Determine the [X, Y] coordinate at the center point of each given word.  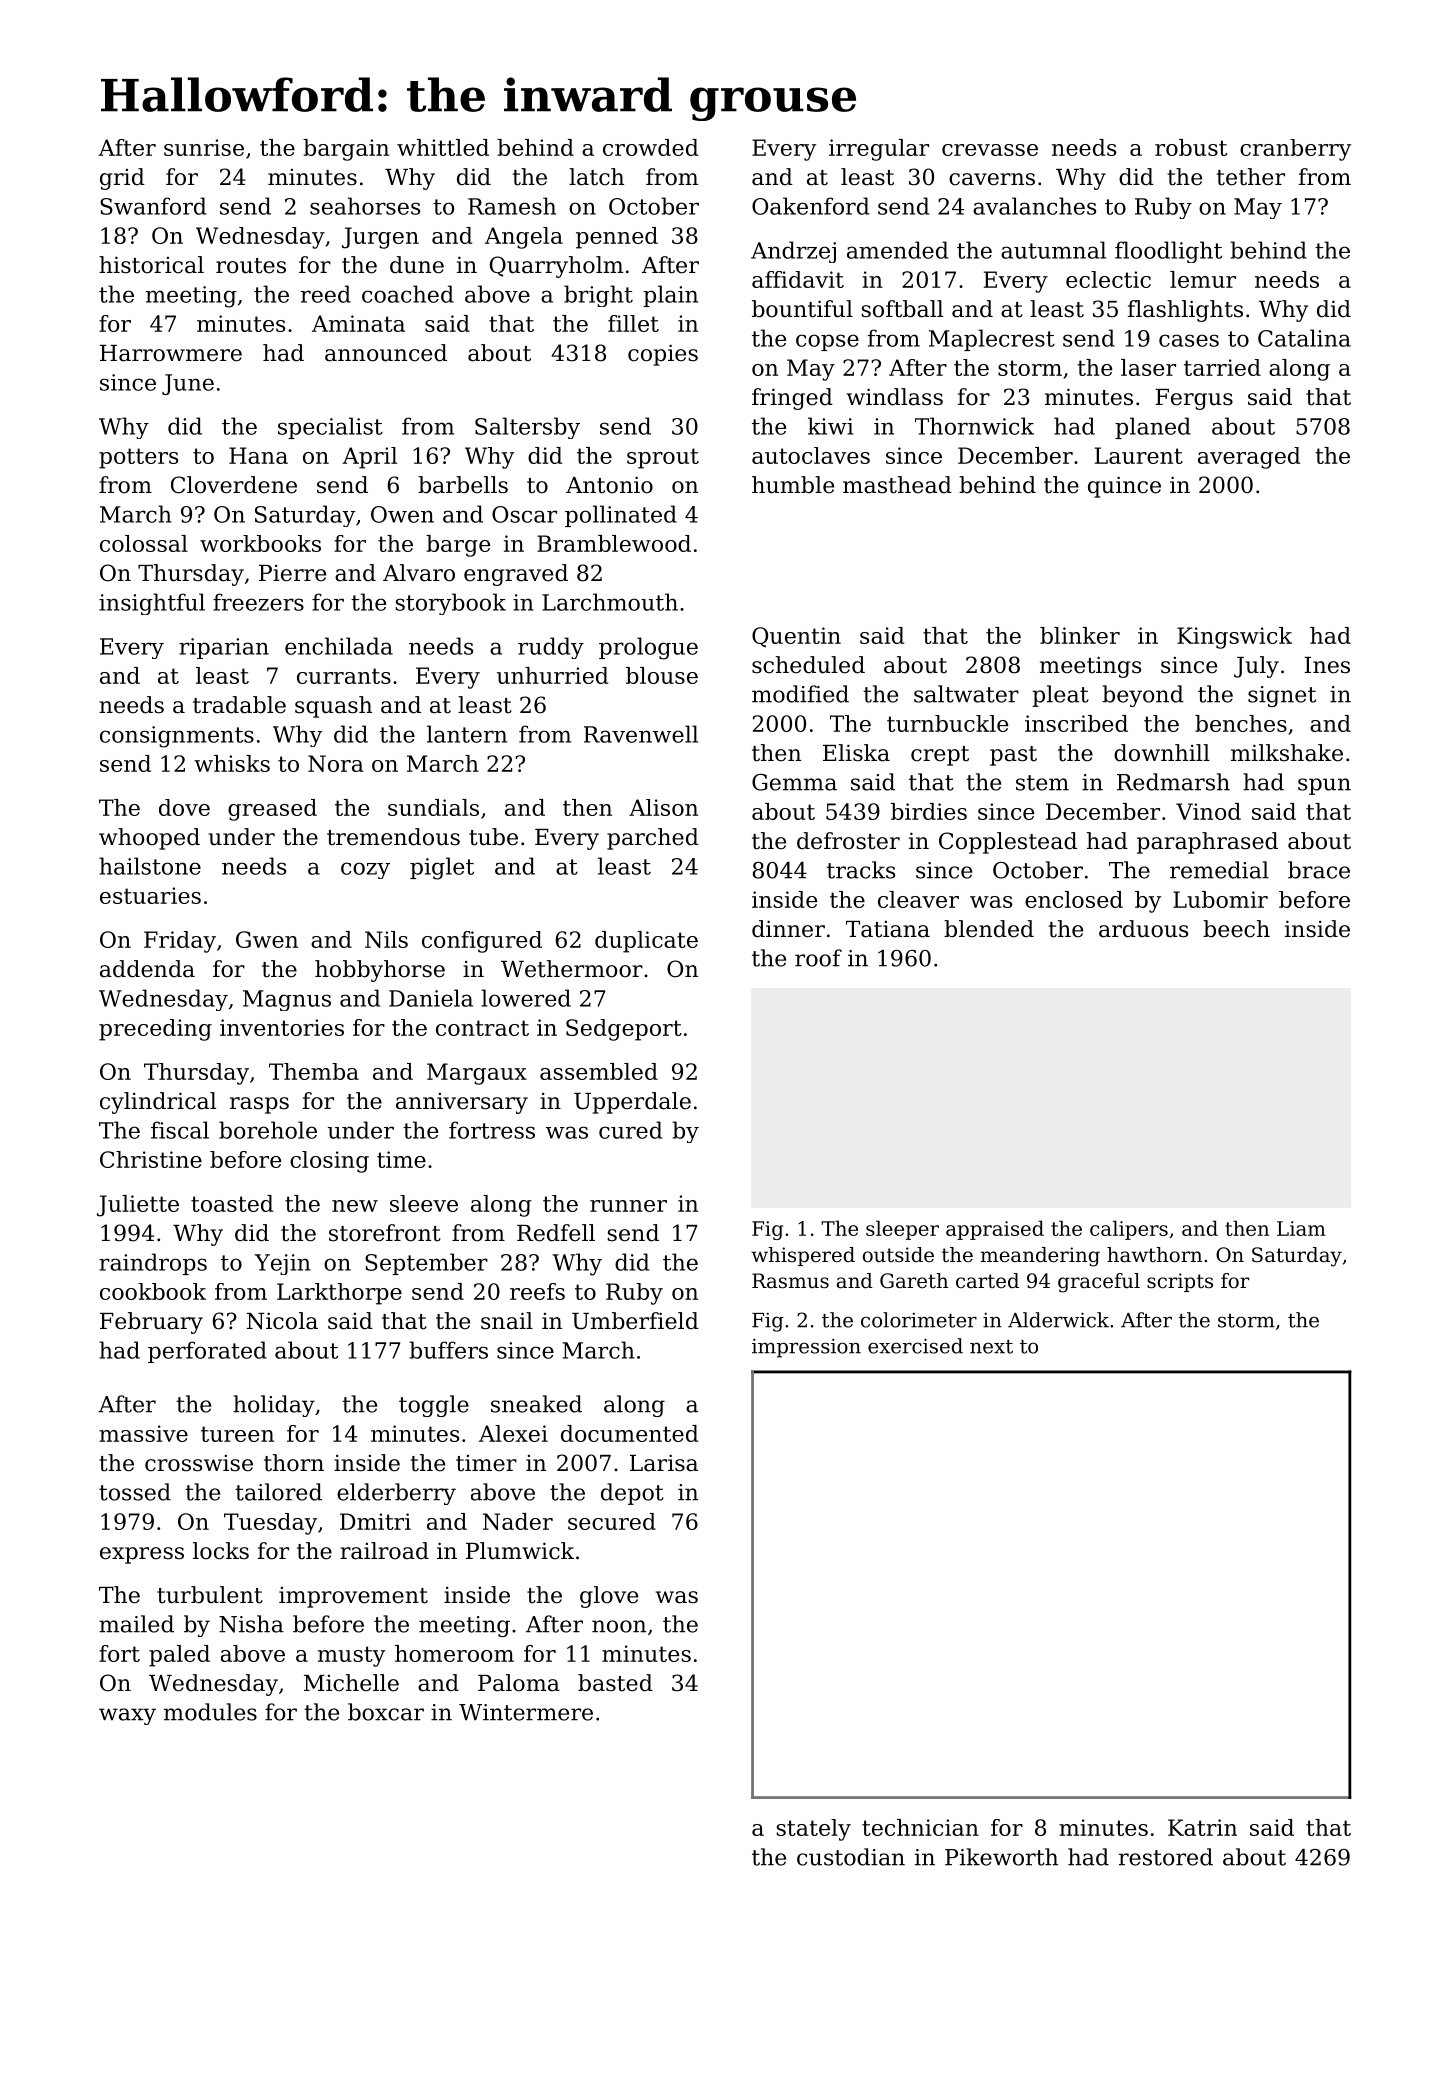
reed [326, 294]
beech [1236, 929]
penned [617, 238]
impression [806, 1348]
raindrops [153, 1264]
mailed [136, 1624]
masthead [897, 485]
